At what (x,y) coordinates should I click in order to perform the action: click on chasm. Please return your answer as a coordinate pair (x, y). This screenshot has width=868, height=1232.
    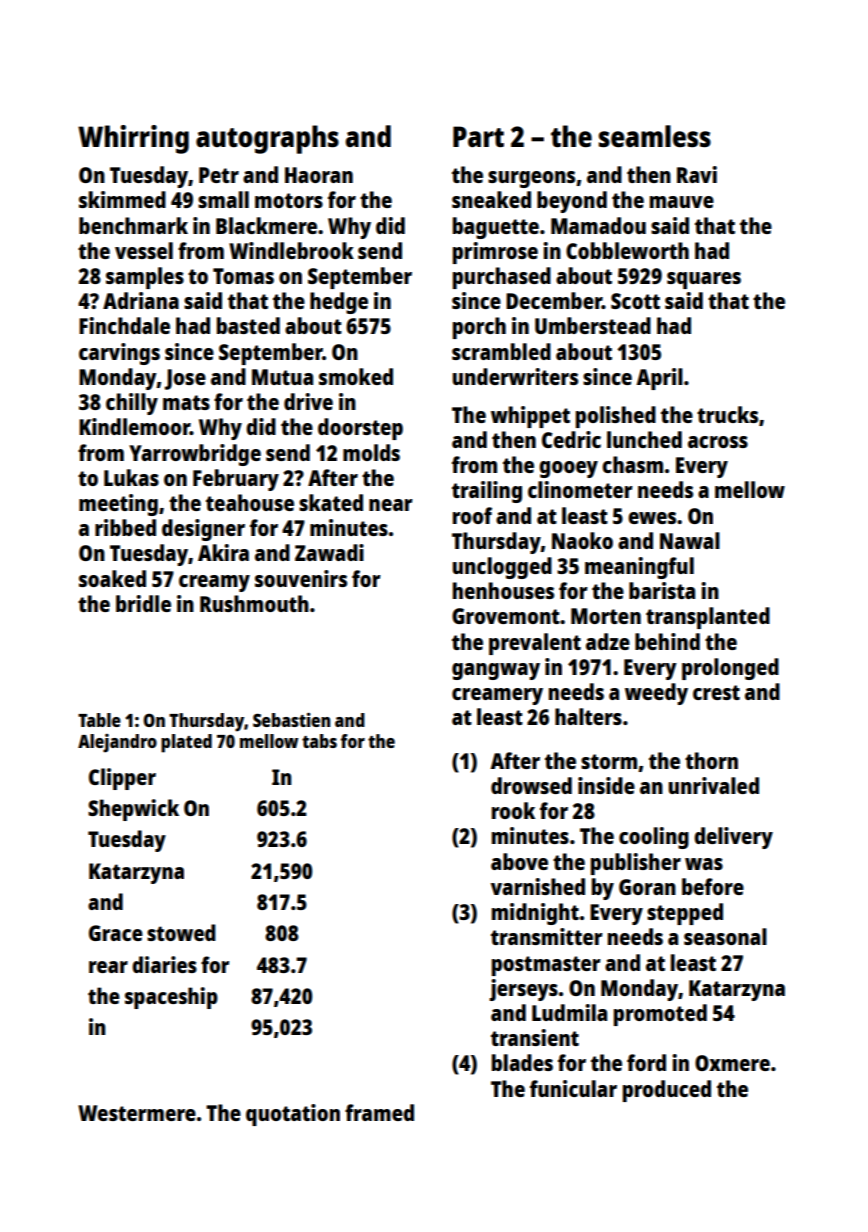
    Looking at the image, I should click on (632, 464).
